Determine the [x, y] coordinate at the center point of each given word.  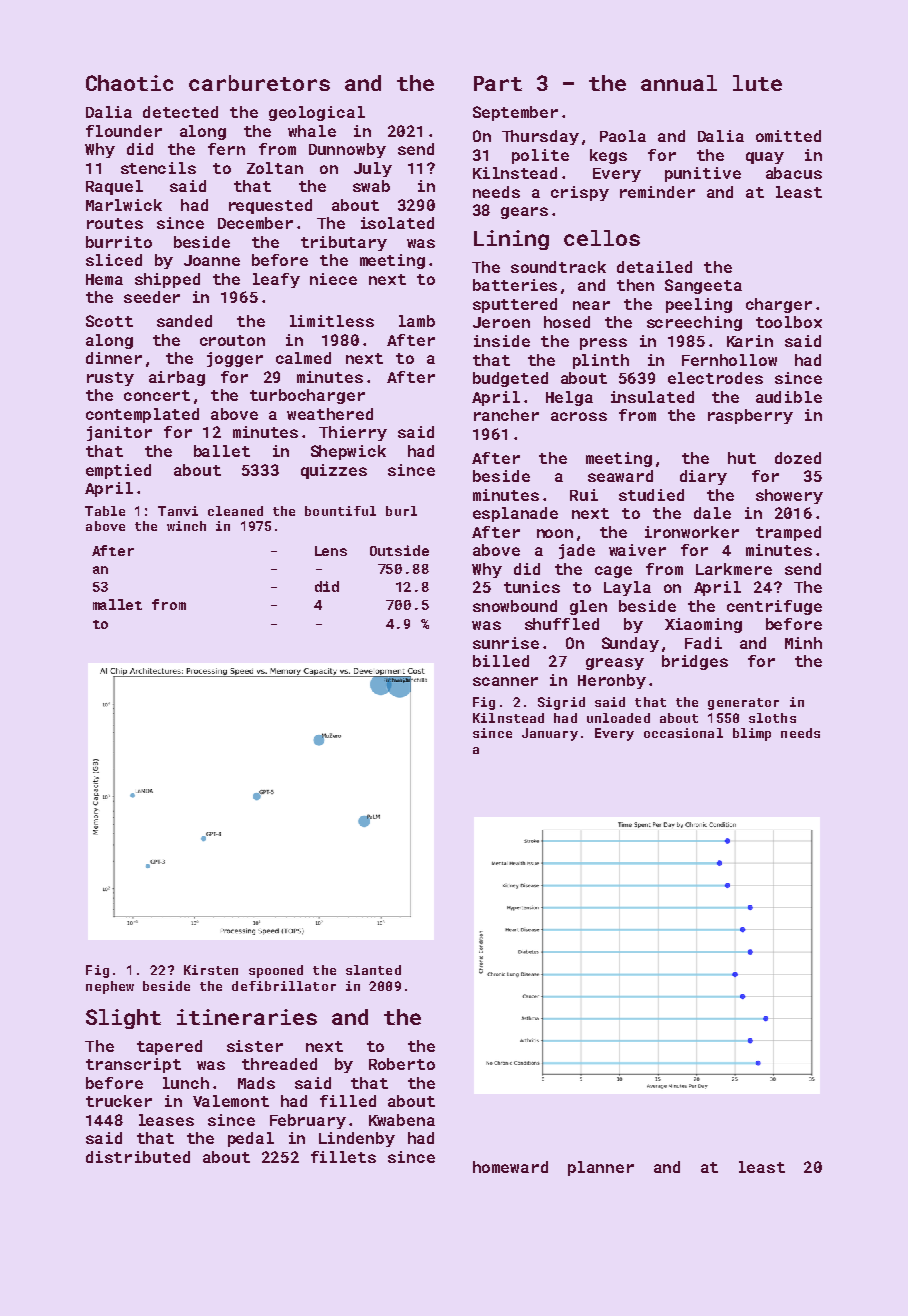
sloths [772, 718]
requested [270, 206]
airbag [177, 378]
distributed [138, 1157]
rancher [506, 415]
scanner [505, 681]
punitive [703, 174]
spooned [276, 971]
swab [371, 186]
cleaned [235, 511]
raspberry [750, 416]
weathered [330, 414]
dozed [798, 458]
